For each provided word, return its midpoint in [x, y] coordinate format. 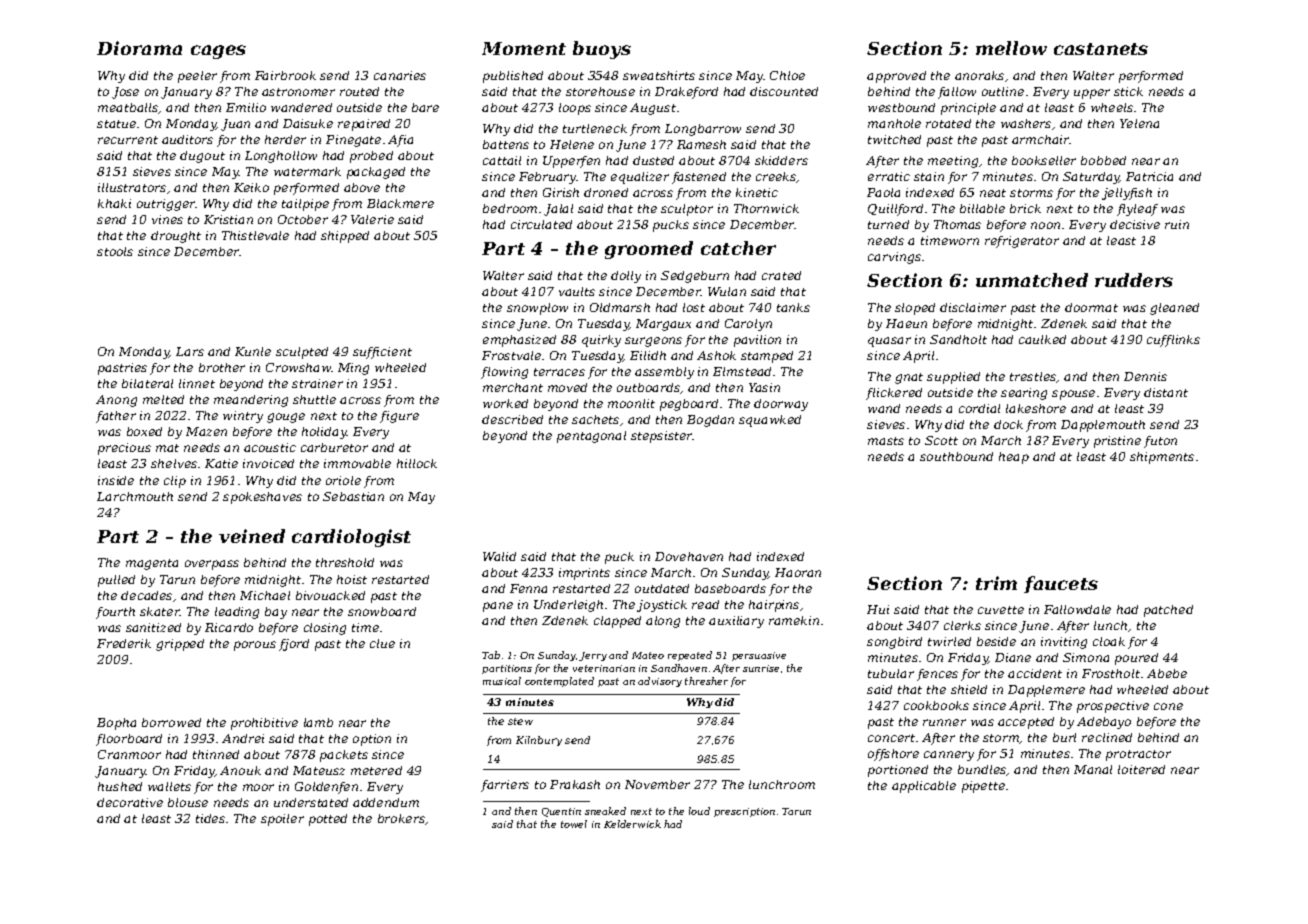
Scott [941, 440]
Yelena [1139, 123]
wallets [169, 786]
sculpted [302, 353]
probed [371, 157]
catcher [738, 248]
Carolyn [748, 325]
